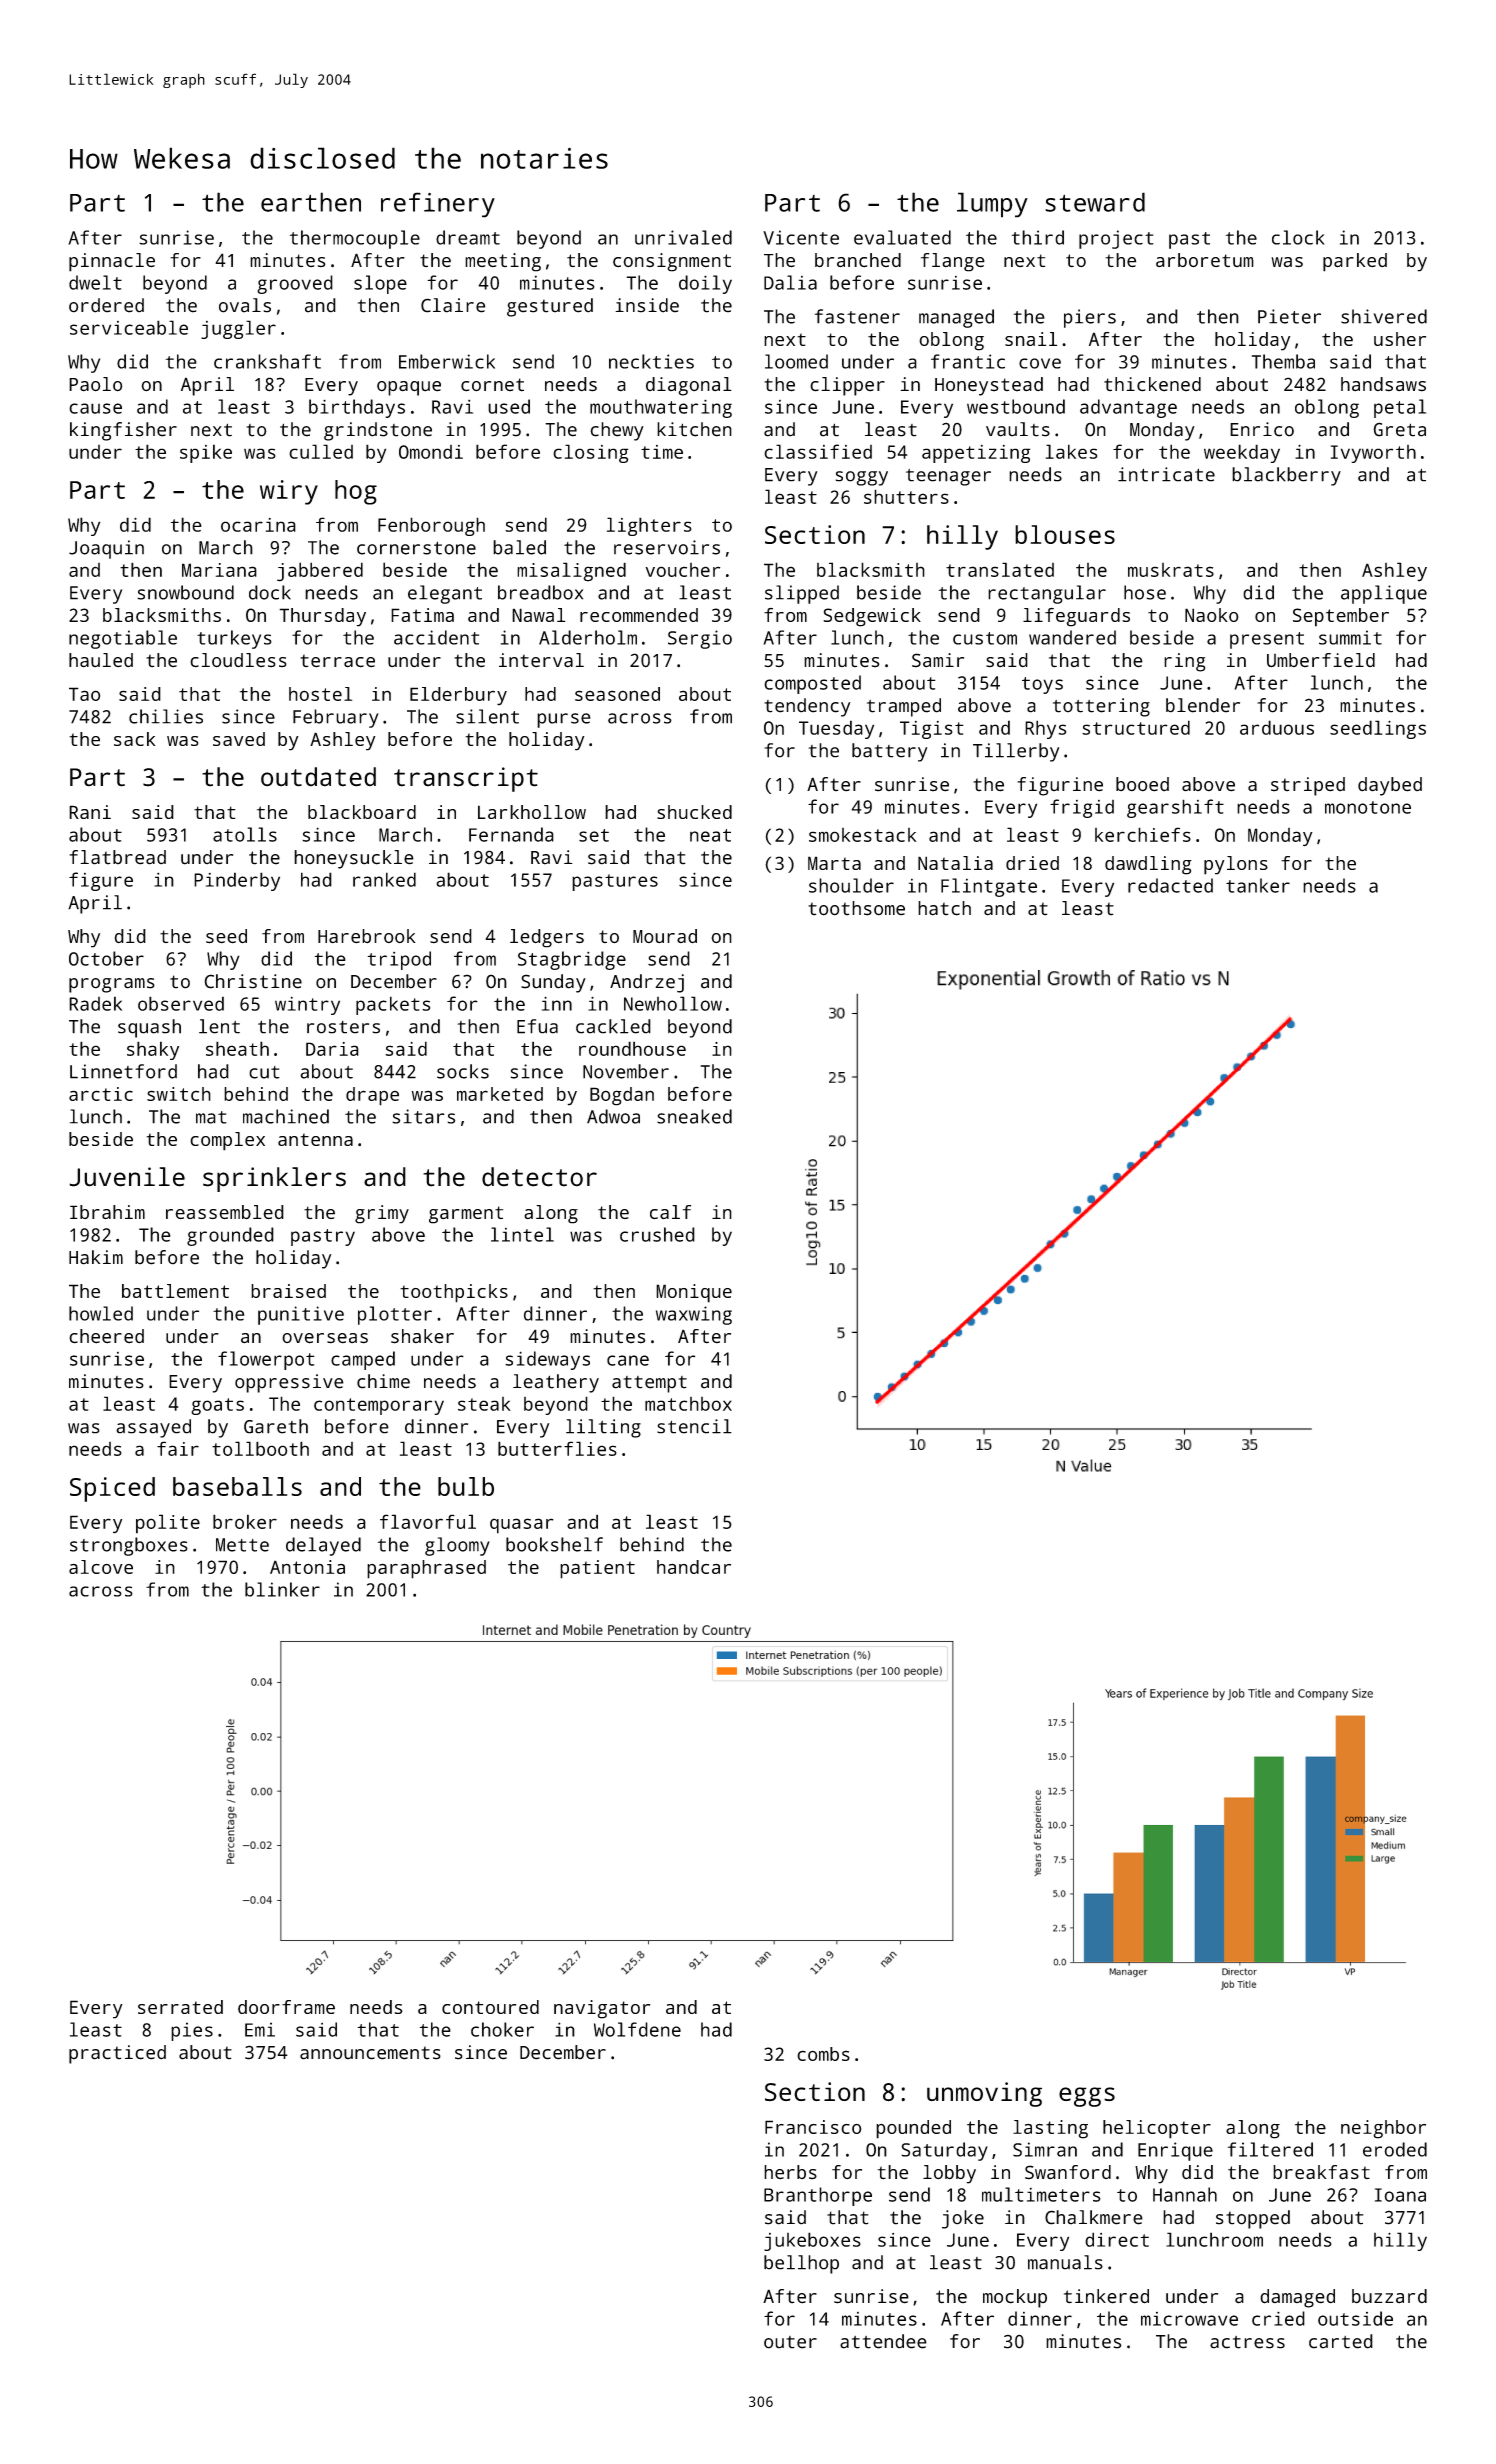  Describe the element at coordinates (107, 1212) in the page. I see `Ibrahim` at that location.
